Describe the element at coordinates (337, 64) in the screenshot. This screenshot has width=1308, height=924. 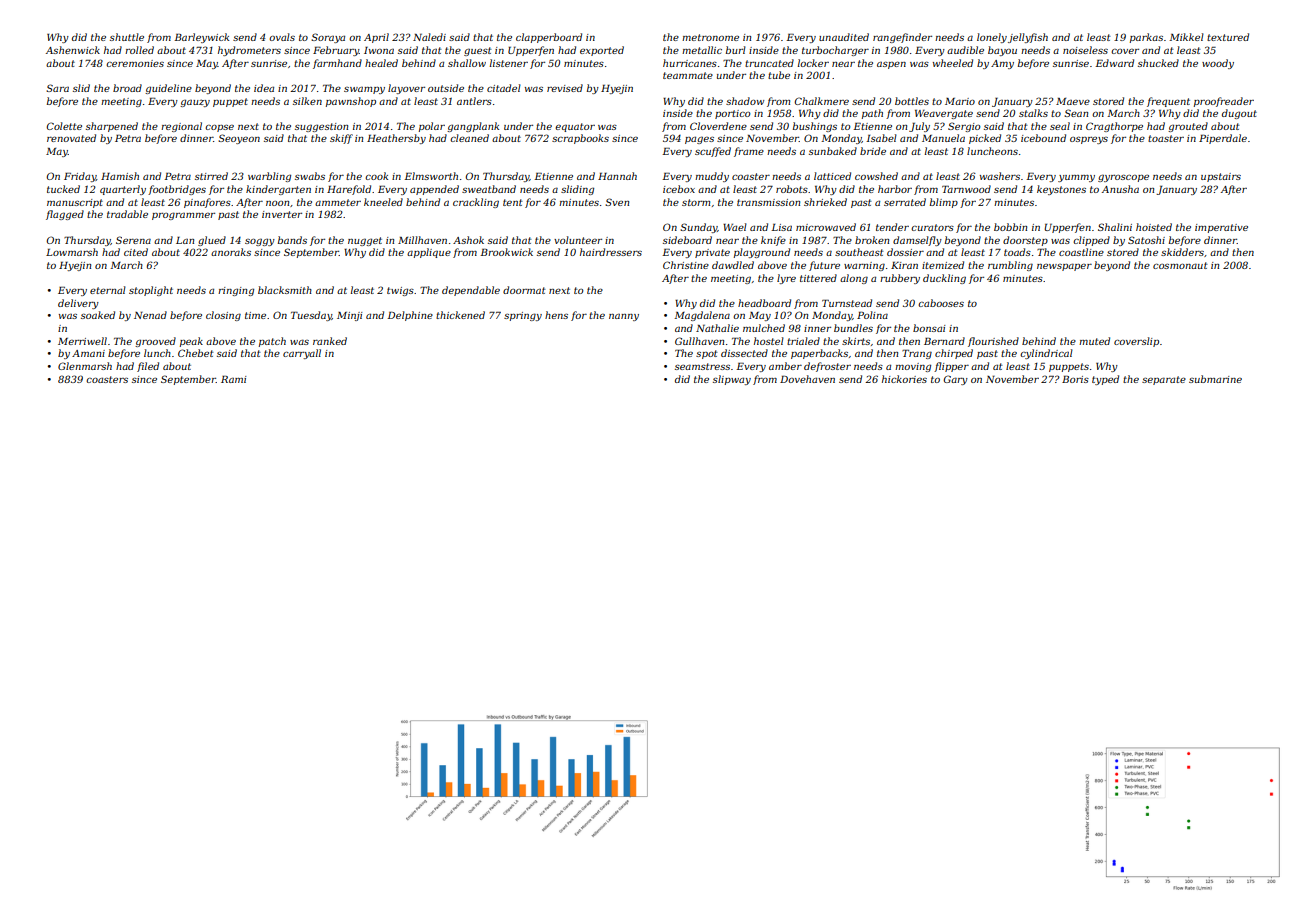
I see `farmhand` at that location.
